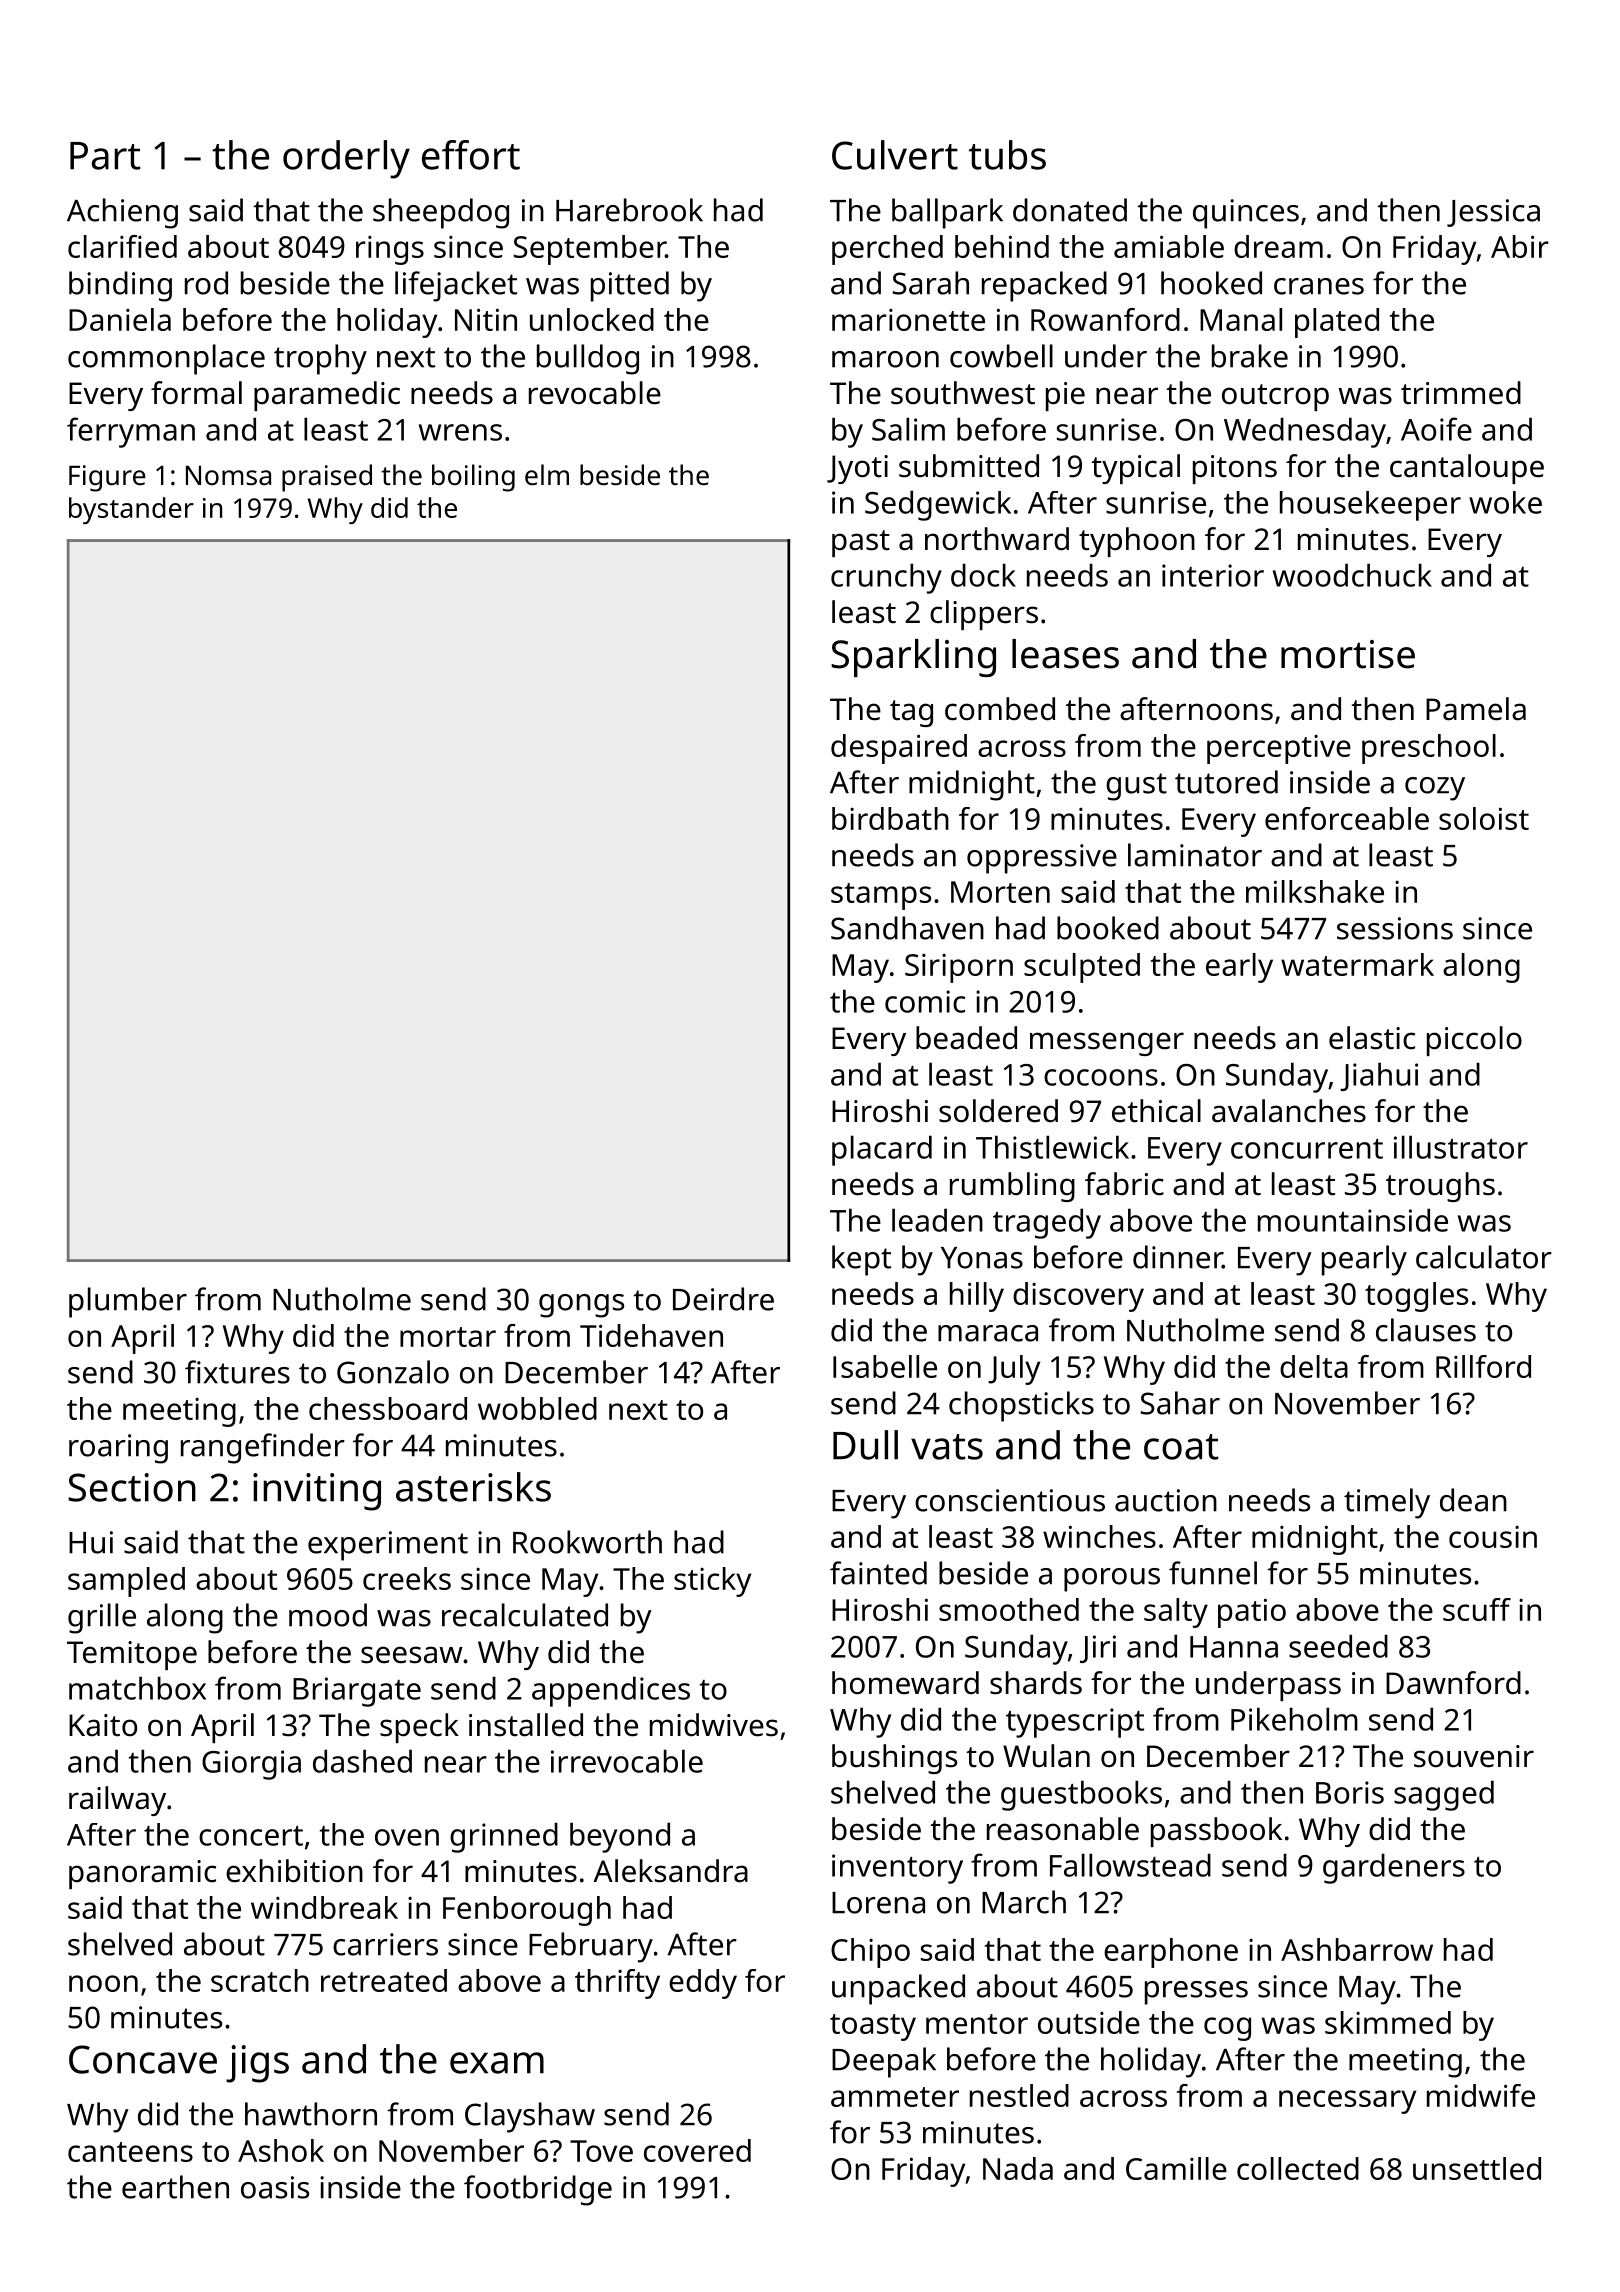  Describe the element at coordinates (895, 155) in the page. I see `Culvert` at that location.
